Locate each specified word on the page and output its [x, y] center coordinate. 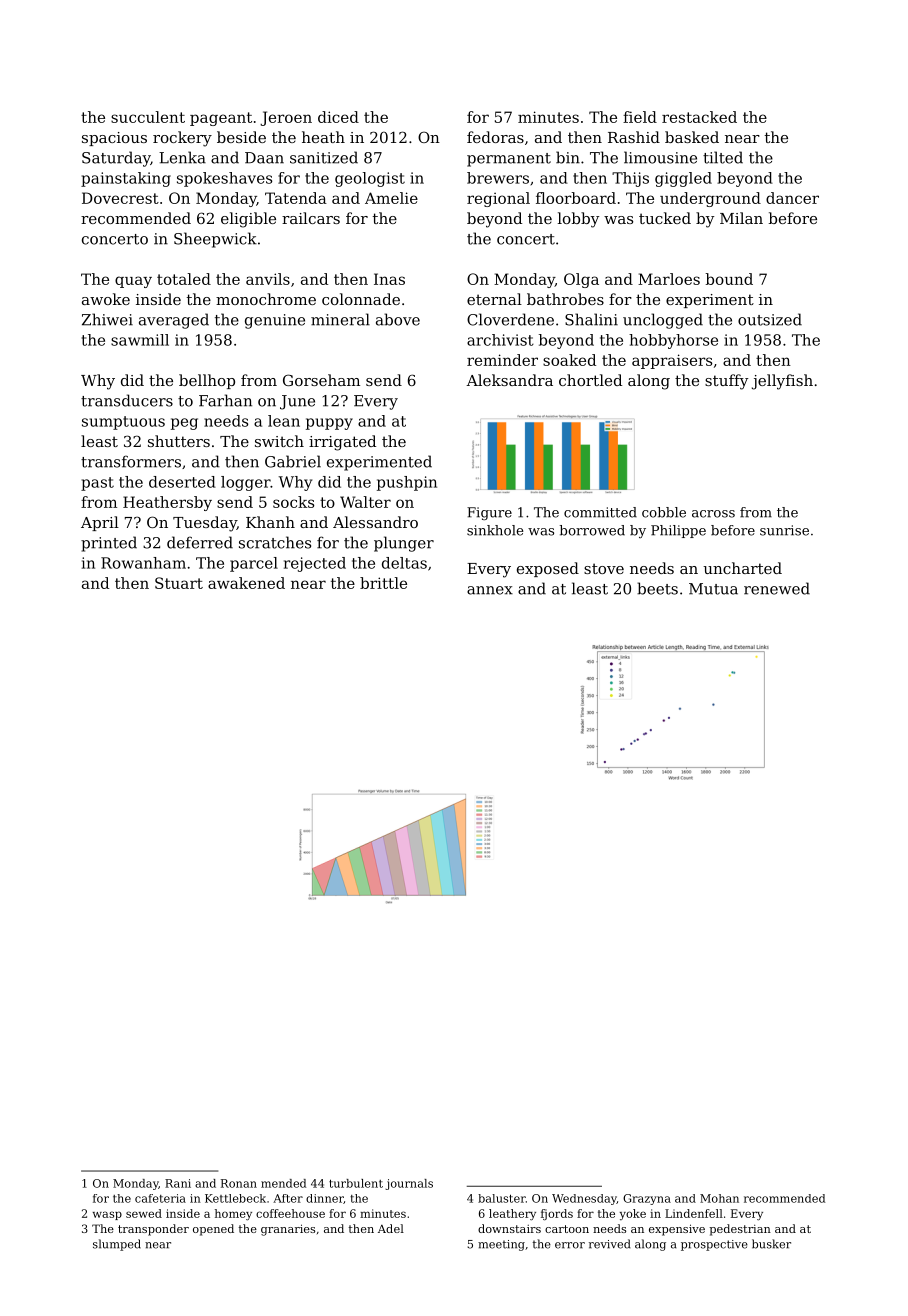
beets [657, 588]
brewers [498, 178]
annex [490, 590]
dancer [792, 198]
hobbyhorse [673, 341]
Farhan [225, 400]
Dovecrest [120, 198]
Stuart [179, 583]
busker [771, 1244]
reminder [502, 360]
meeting [501, 1245]
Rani [178, 1183]
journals [409, 1184]
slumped [117, 1245]
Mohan [719, 1198]
